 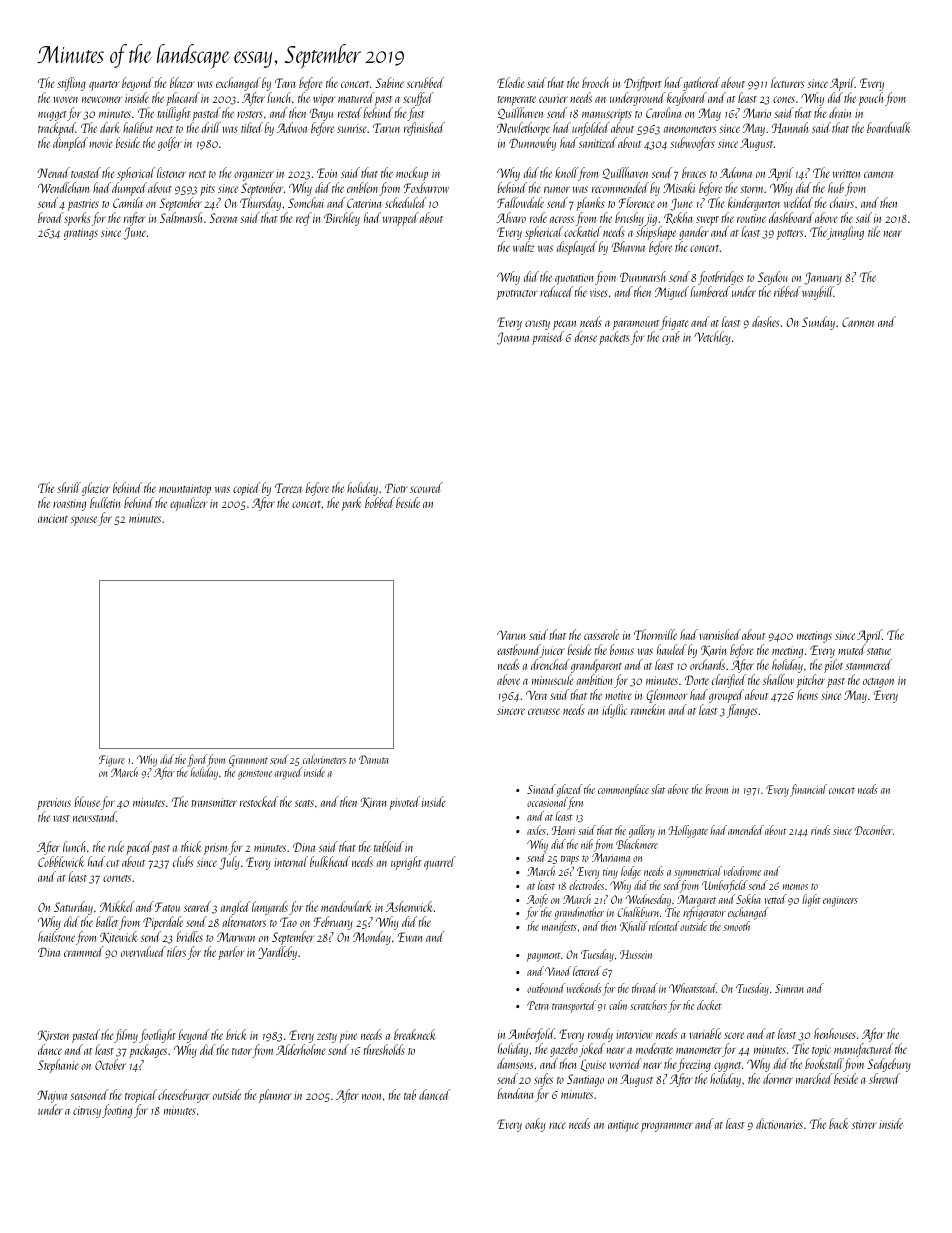 I want to click on scrubbed, so click(x=425, y=82).
